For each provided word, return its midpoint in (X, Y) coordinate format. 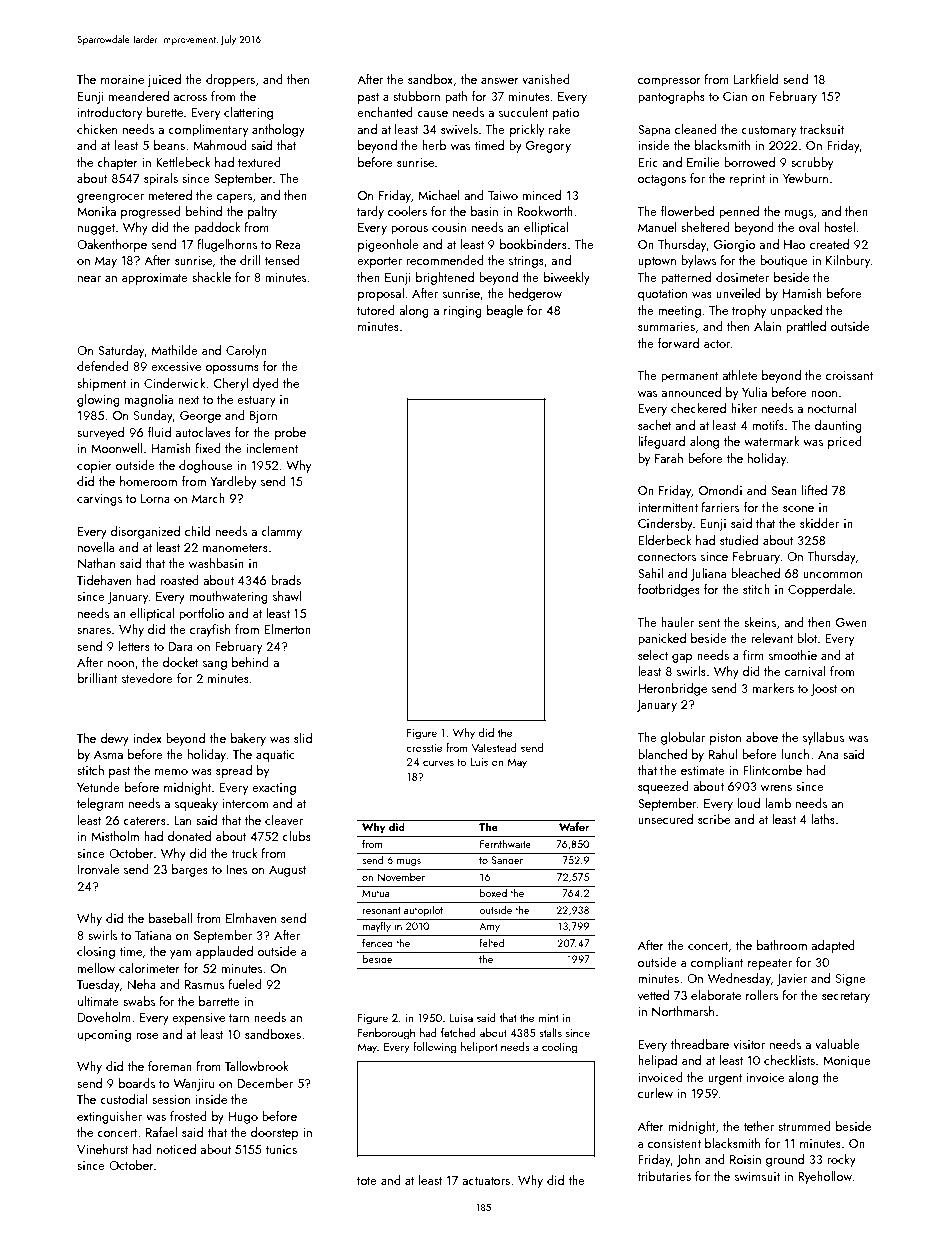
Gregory (548, 147)
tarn (239, 1018)
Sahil (650, 573)
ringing (463, 312)
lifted (814, 490)
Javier (792, 980)
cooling (559, 1048)
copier (94, 467)
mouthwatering (228, 597)
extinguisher (109, 1117)
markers (773, 688)
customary (768, 131)
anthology (278, 130)
